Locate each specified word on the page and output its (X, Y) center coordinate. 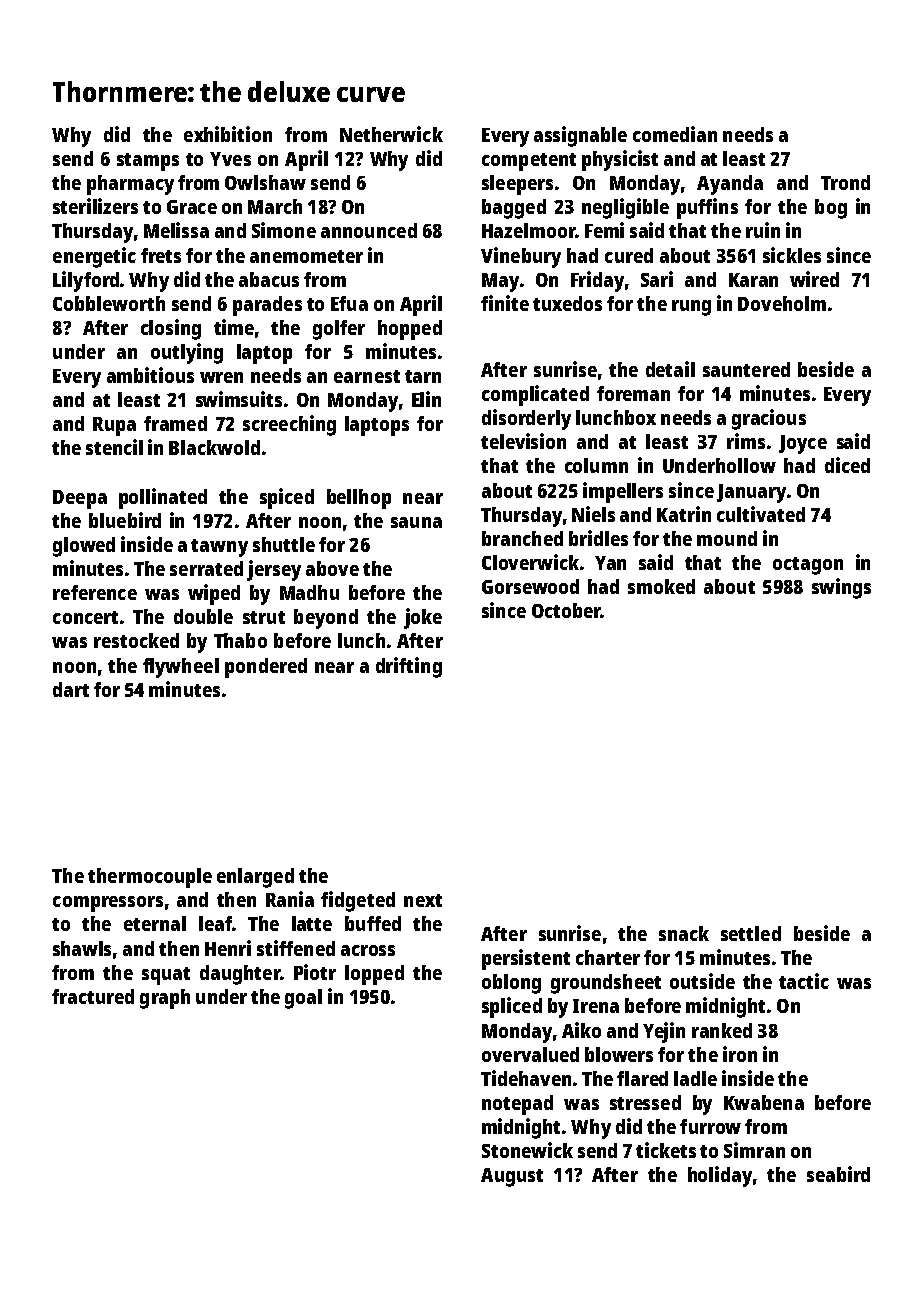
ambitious (150, 375)
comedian (675, 134)
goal (303, 999)
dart (71, 689)
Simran (754, 1150)
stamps (148, 162)
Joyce (803, 444)
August (512, 1177)
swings (841, 588)
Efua (349, 303)
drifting (409, 667)
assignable (580, 136)
